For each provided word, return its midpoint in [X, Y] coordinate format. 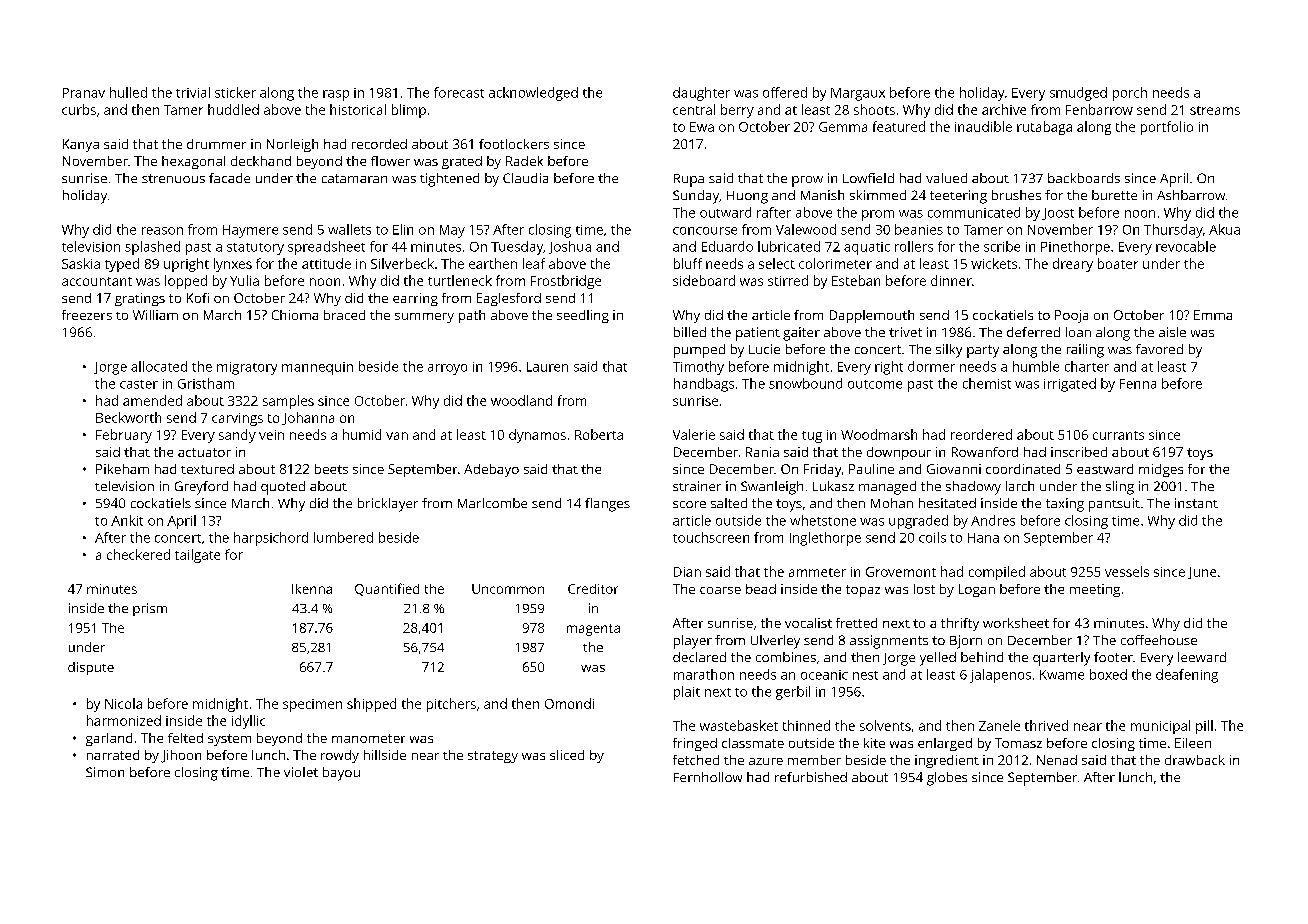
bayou [341, 774]
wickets [994, 263]
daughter [701, 94]
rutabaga [1044, 128]
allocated [159, 366]
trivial [193, 92]
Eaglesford [509, 299]
